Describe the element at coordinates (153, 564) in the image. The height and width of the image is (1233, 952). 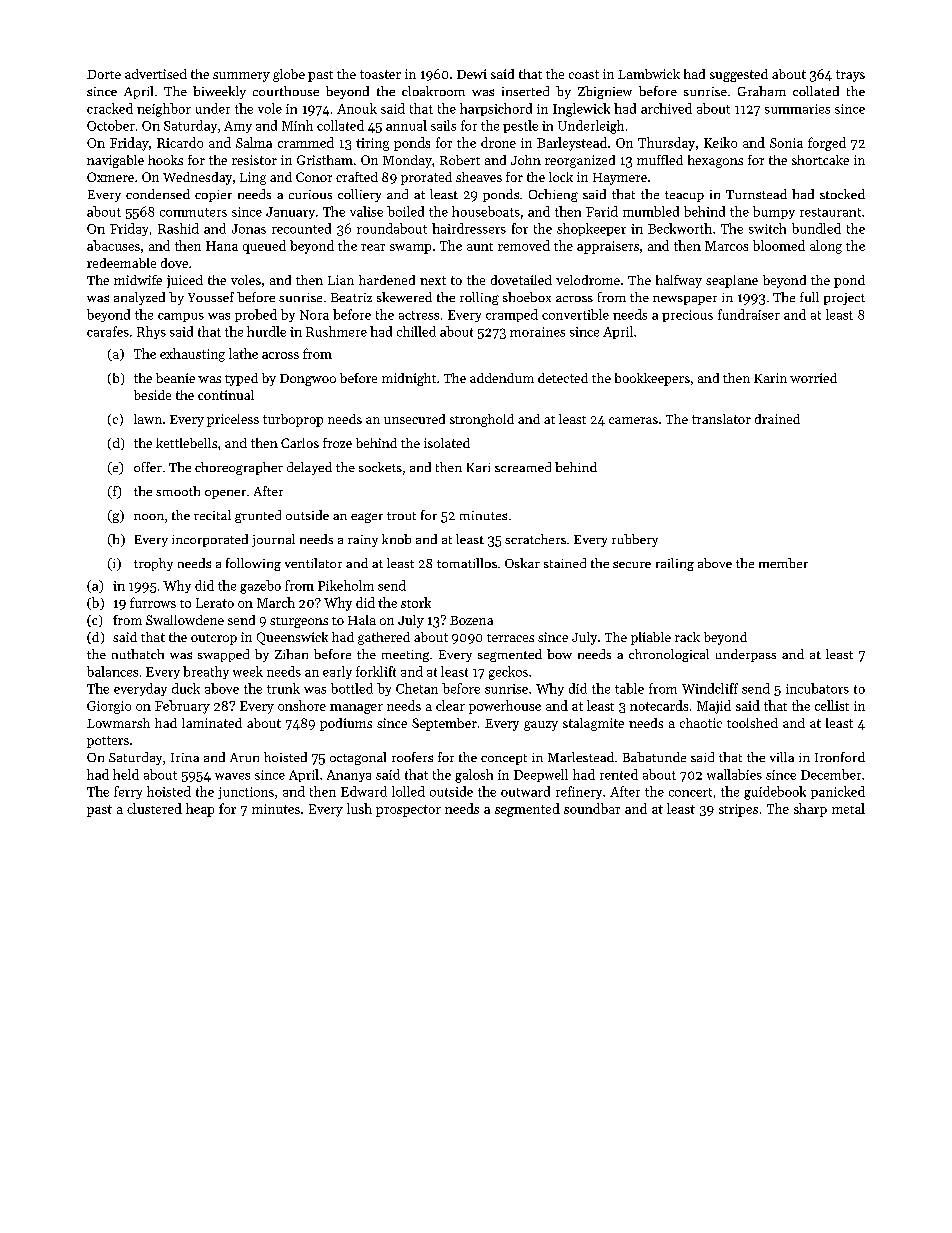
I see `trophy` at that location.
